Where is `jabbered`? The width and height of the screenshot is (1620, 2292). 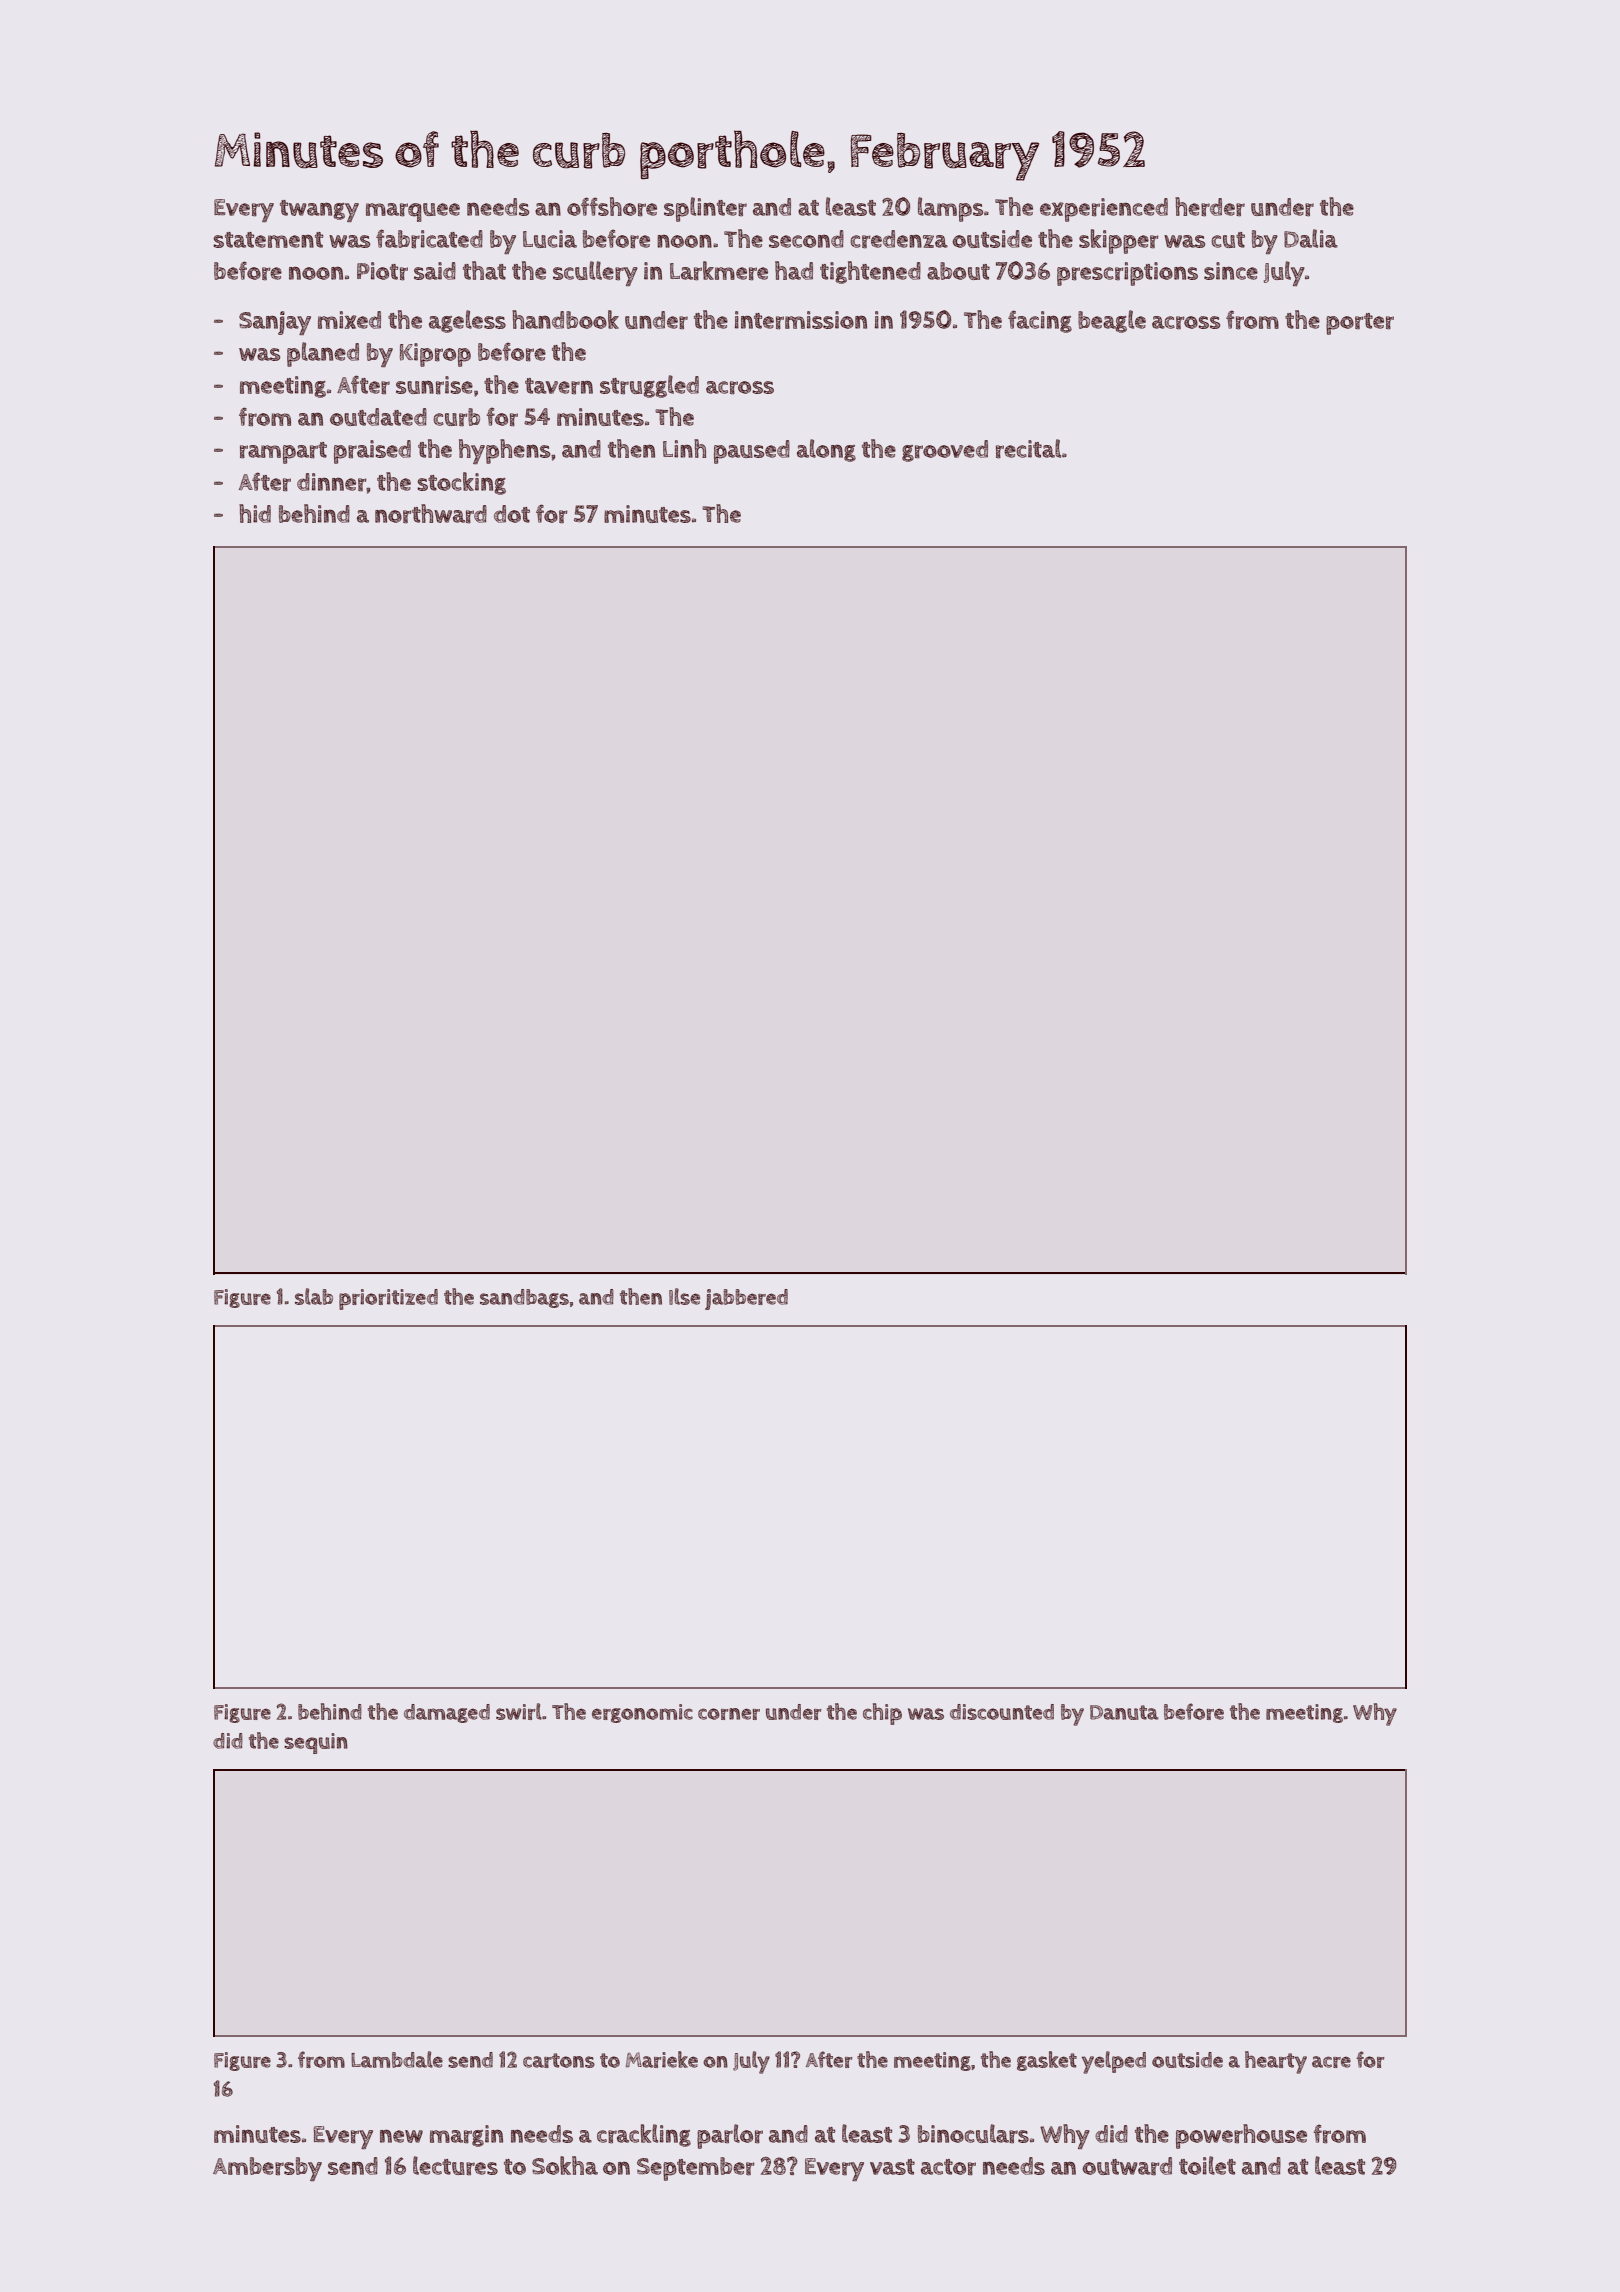
jabbered is located at coordinates (746, 1299).
